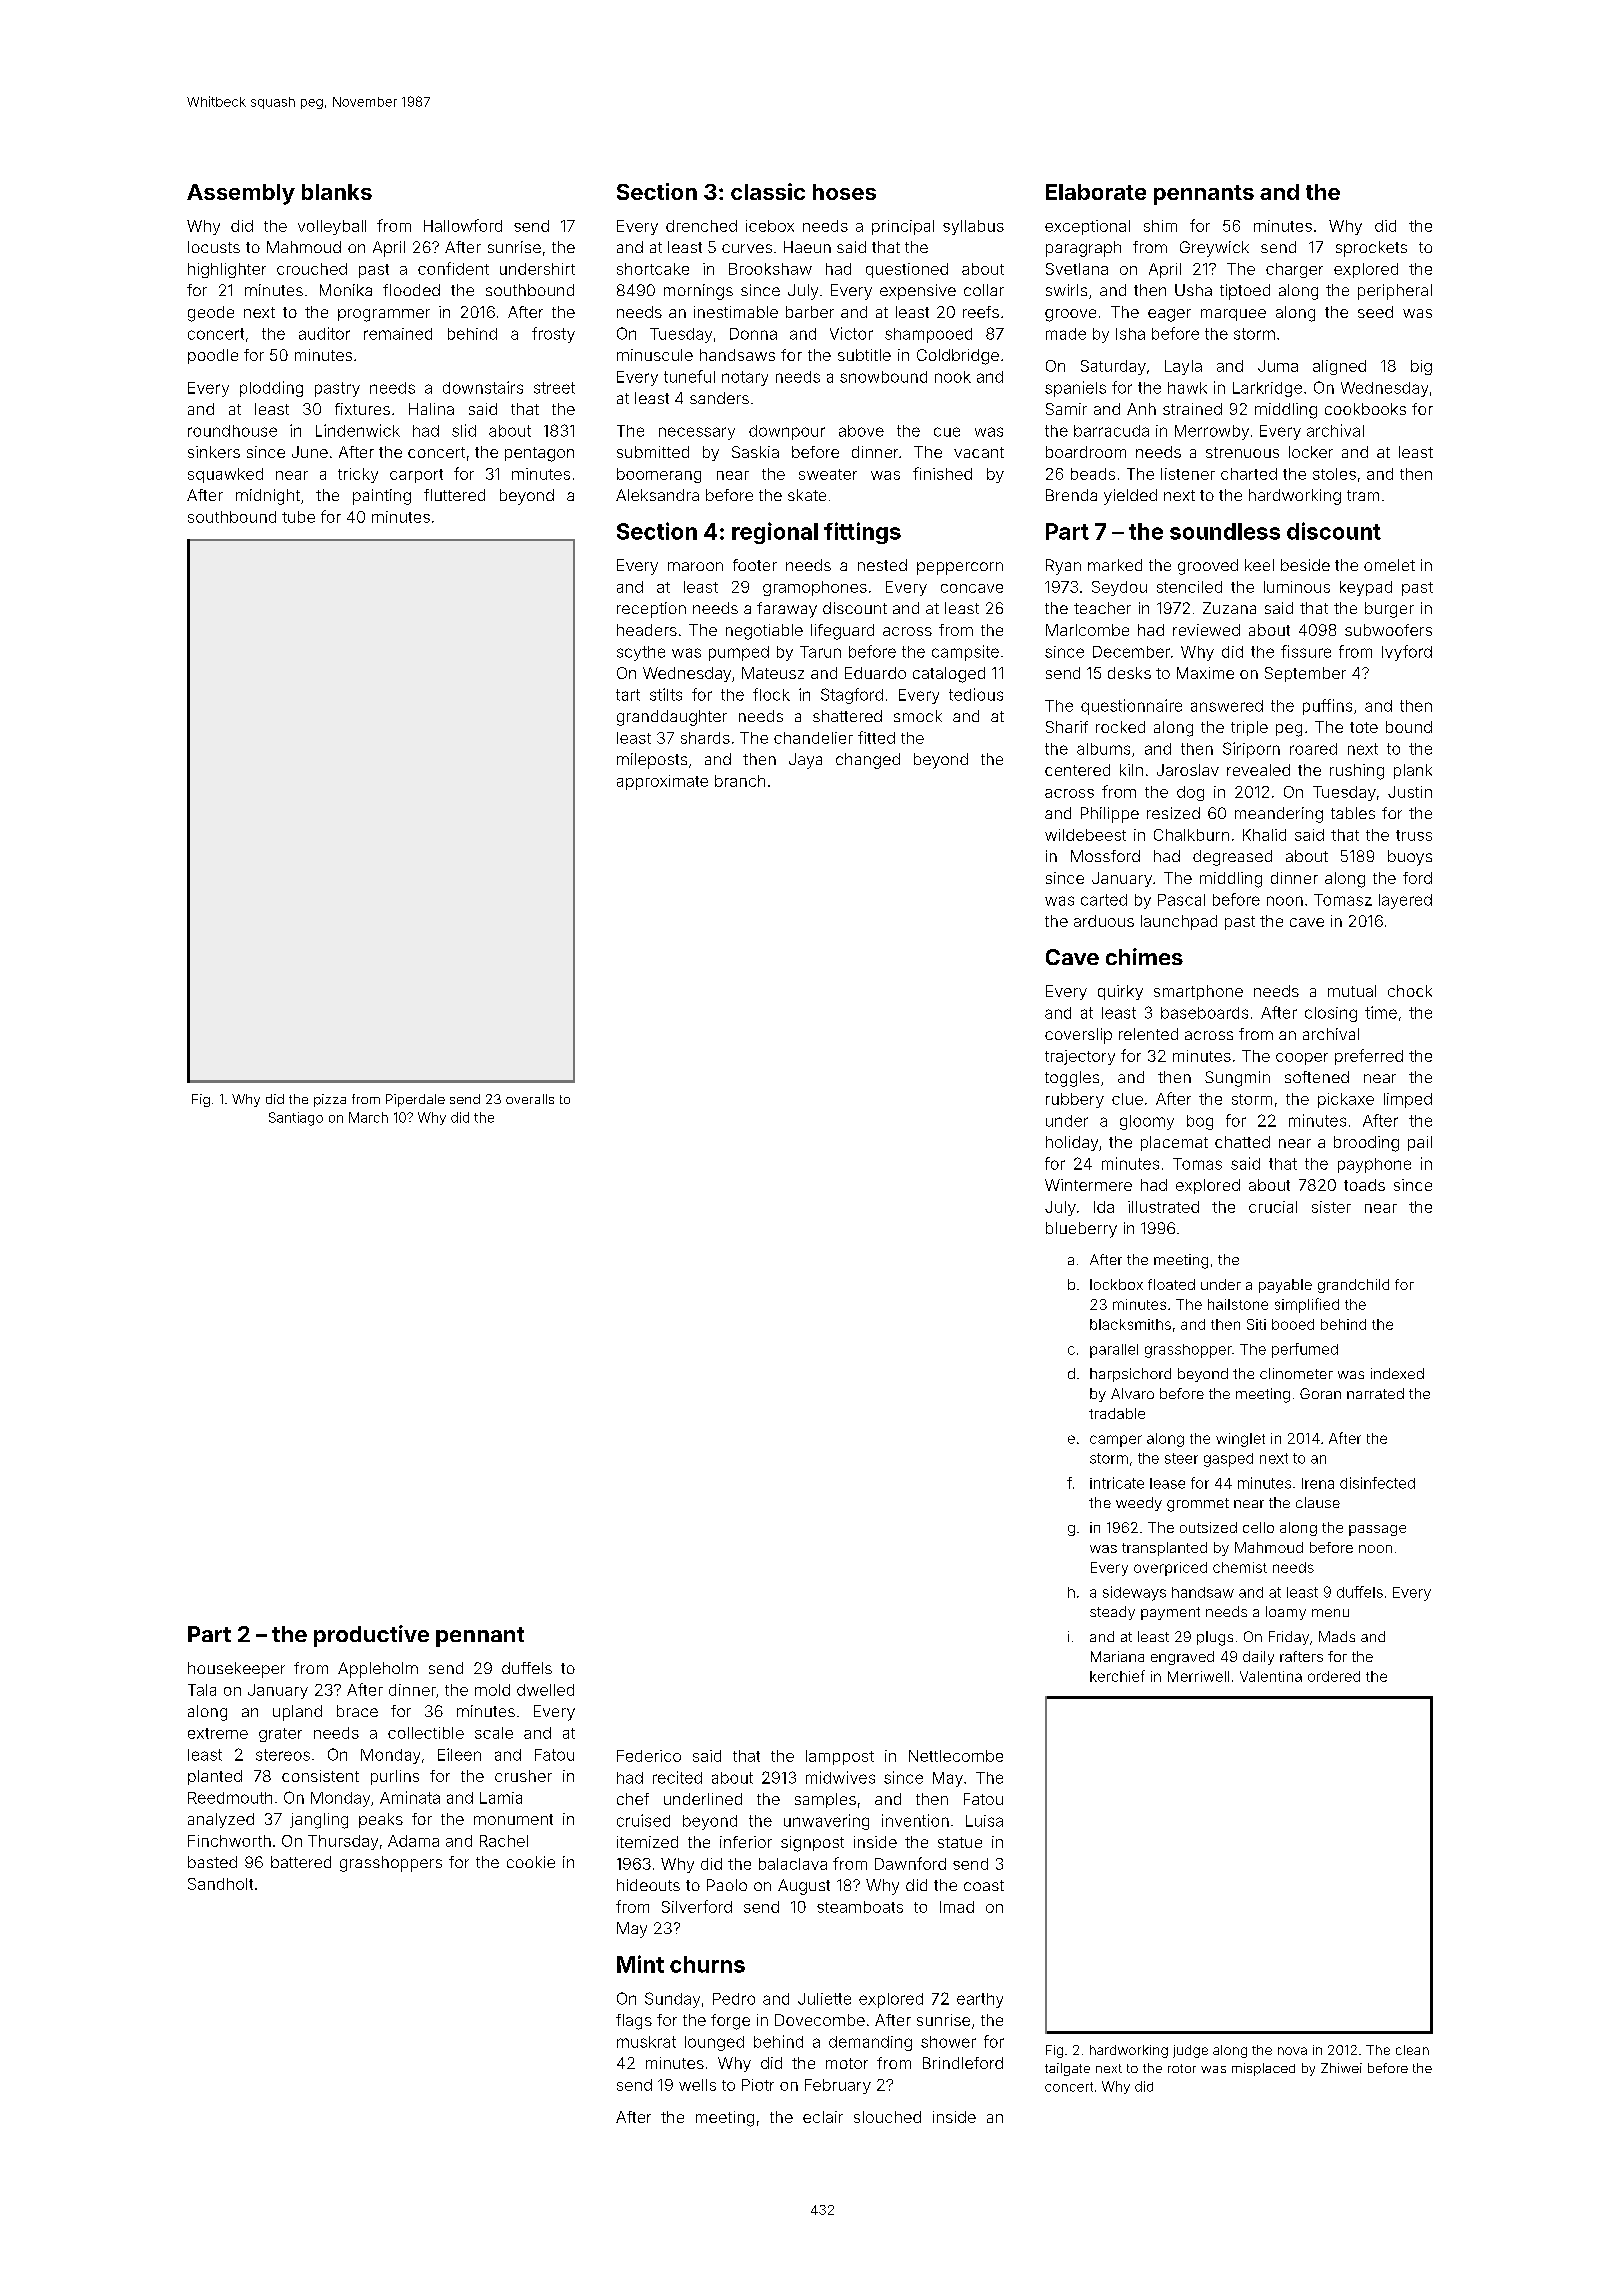 This screenshot has height=2292, width=1620. I want to click on Santiago, so click(296, 1119).
